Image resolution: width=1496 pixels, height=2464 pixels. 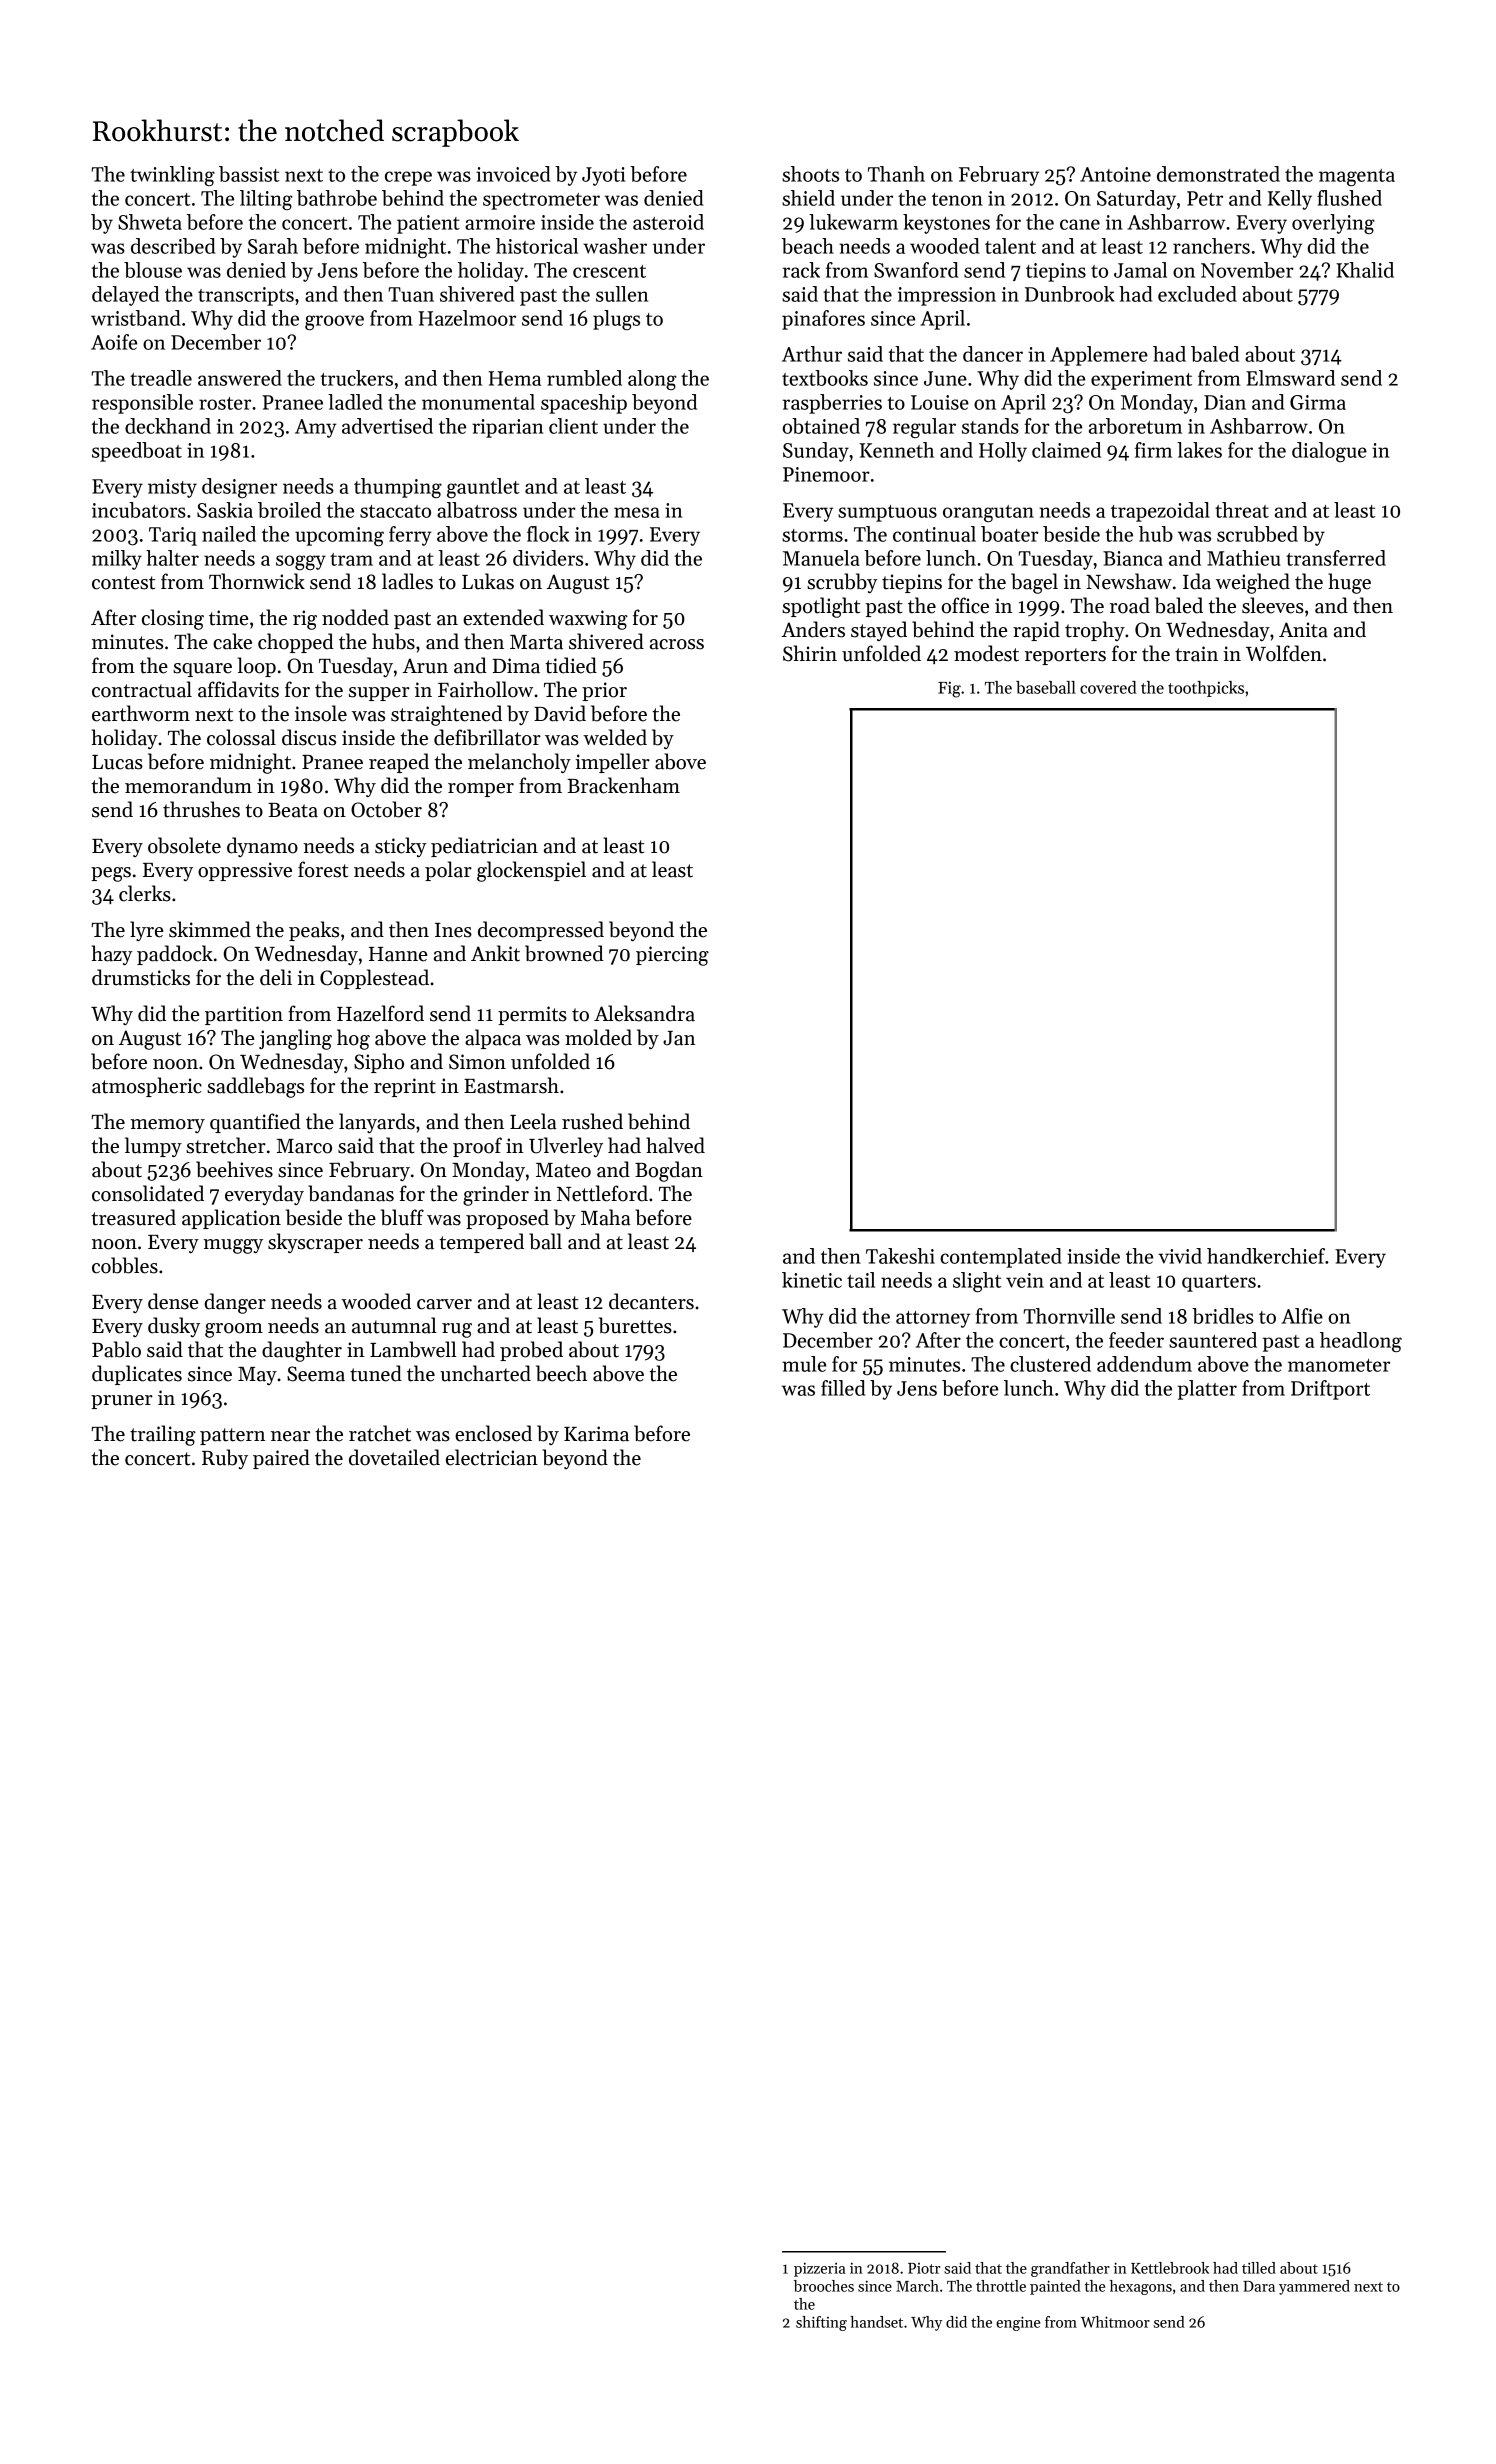 I want to click on tilled, so click(x=1259, y=2268).
